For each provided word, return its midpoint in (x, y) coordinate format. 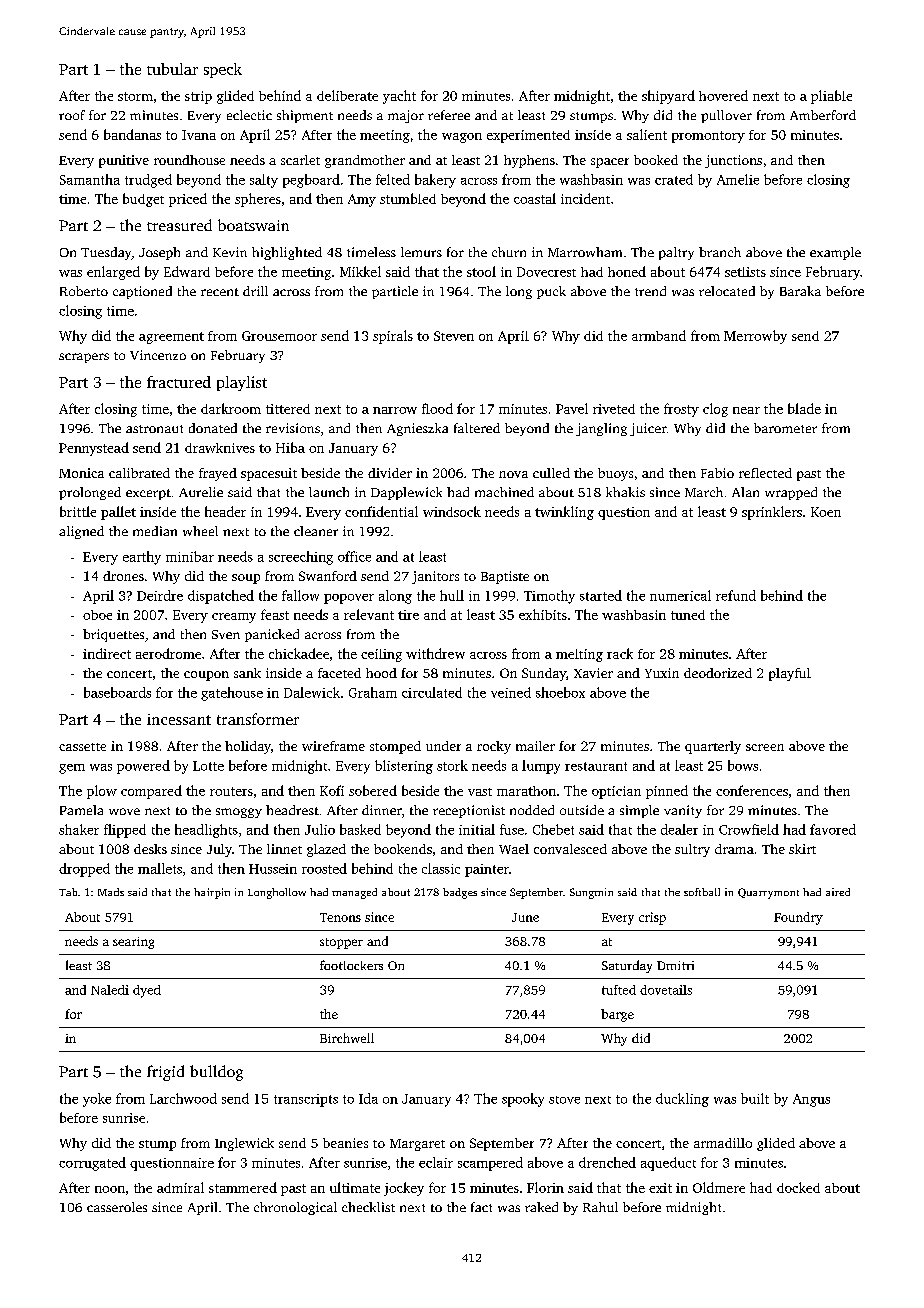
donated (213, 428)
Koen (826, 512)
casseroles (117, 1207)
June (525, 917)
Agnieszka (417, 429)
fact (481, 1207)
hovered (723, 95)
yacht (399, 97)
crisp (652, 918)
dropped (84, 870)
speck (223, 70)
